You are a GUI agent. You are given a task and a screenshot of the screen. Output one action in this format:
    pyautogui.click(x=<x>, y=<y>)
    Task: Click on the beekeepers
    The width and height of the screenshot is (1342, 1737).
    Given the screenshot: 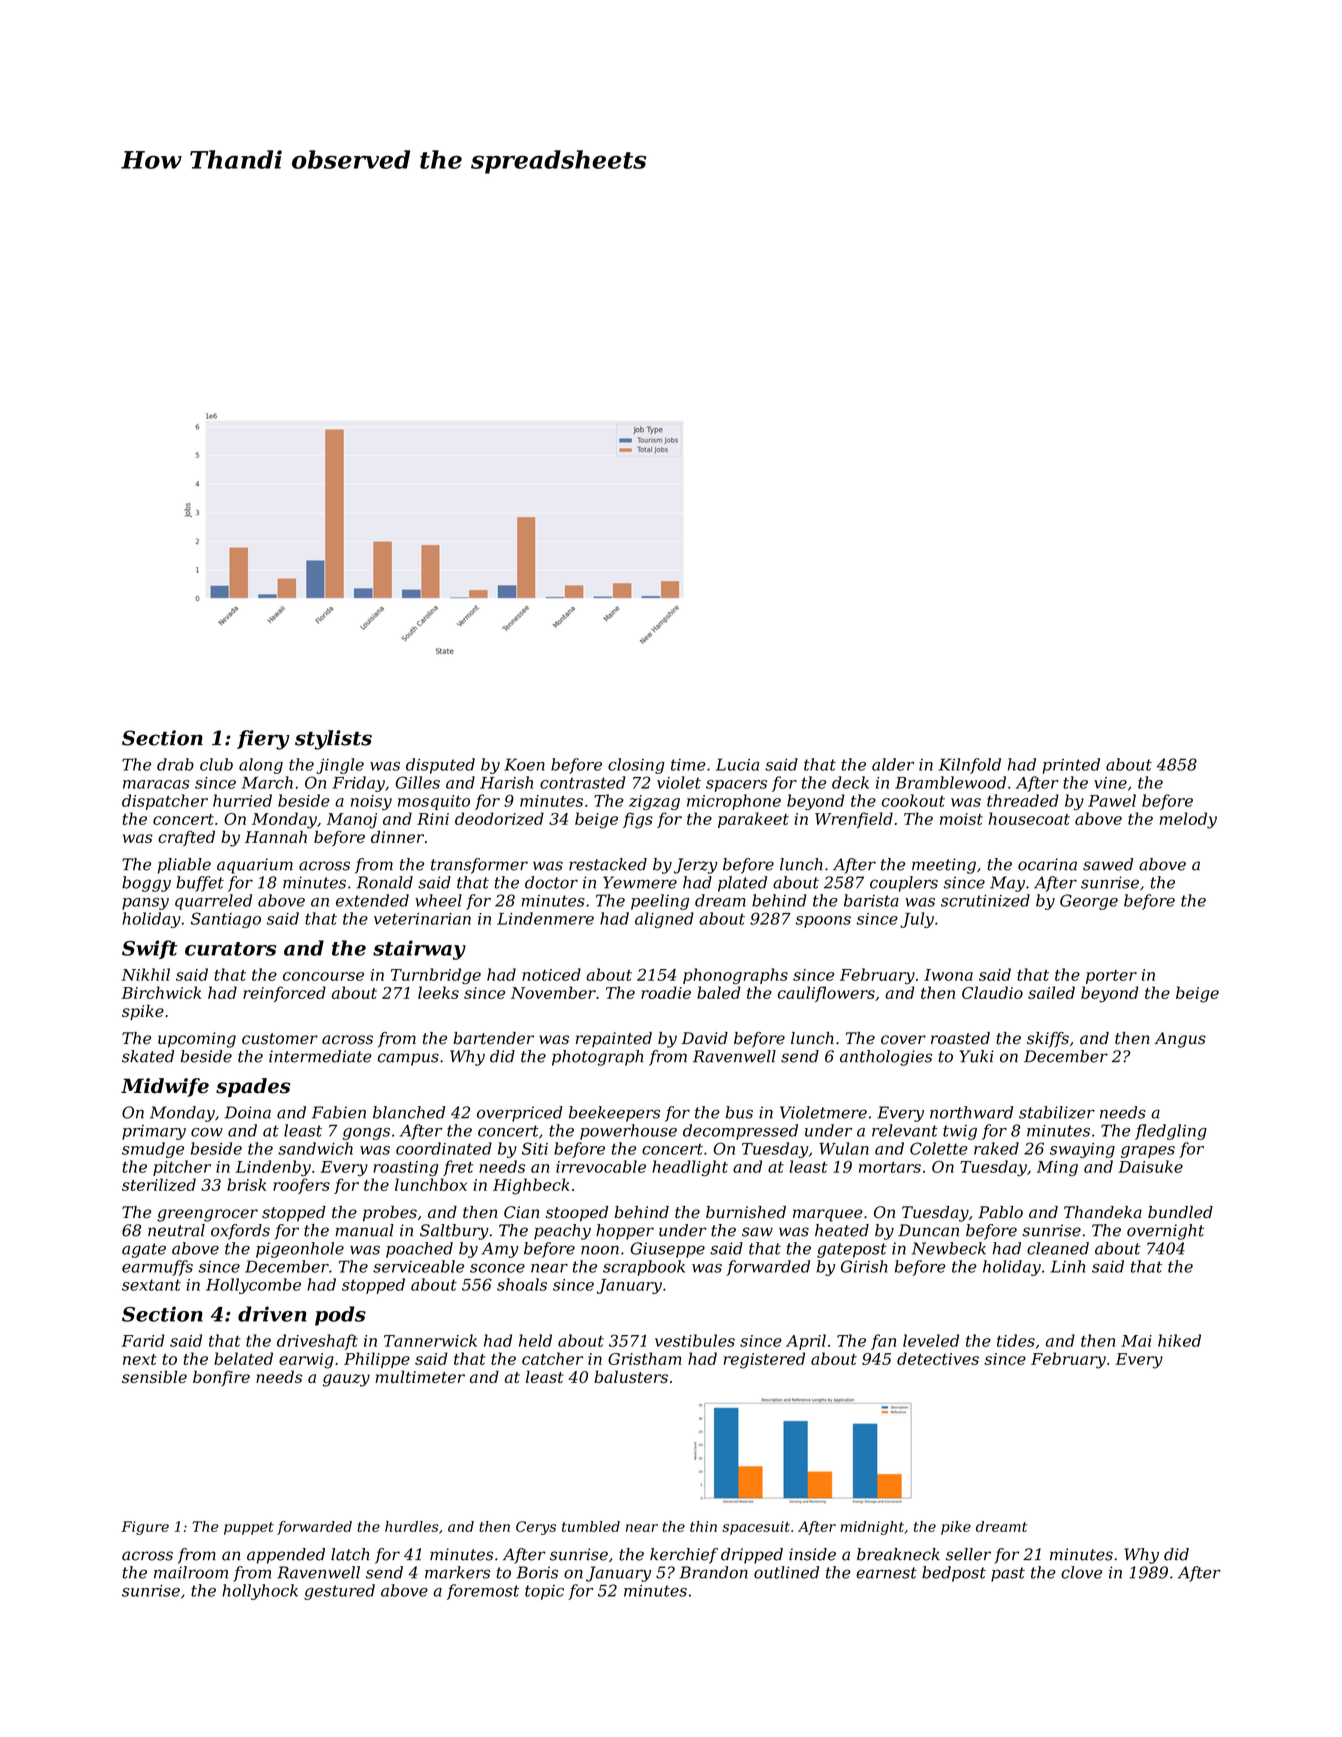 What is the action you would take?
    pyautogui.click(x=614, y=1114)
